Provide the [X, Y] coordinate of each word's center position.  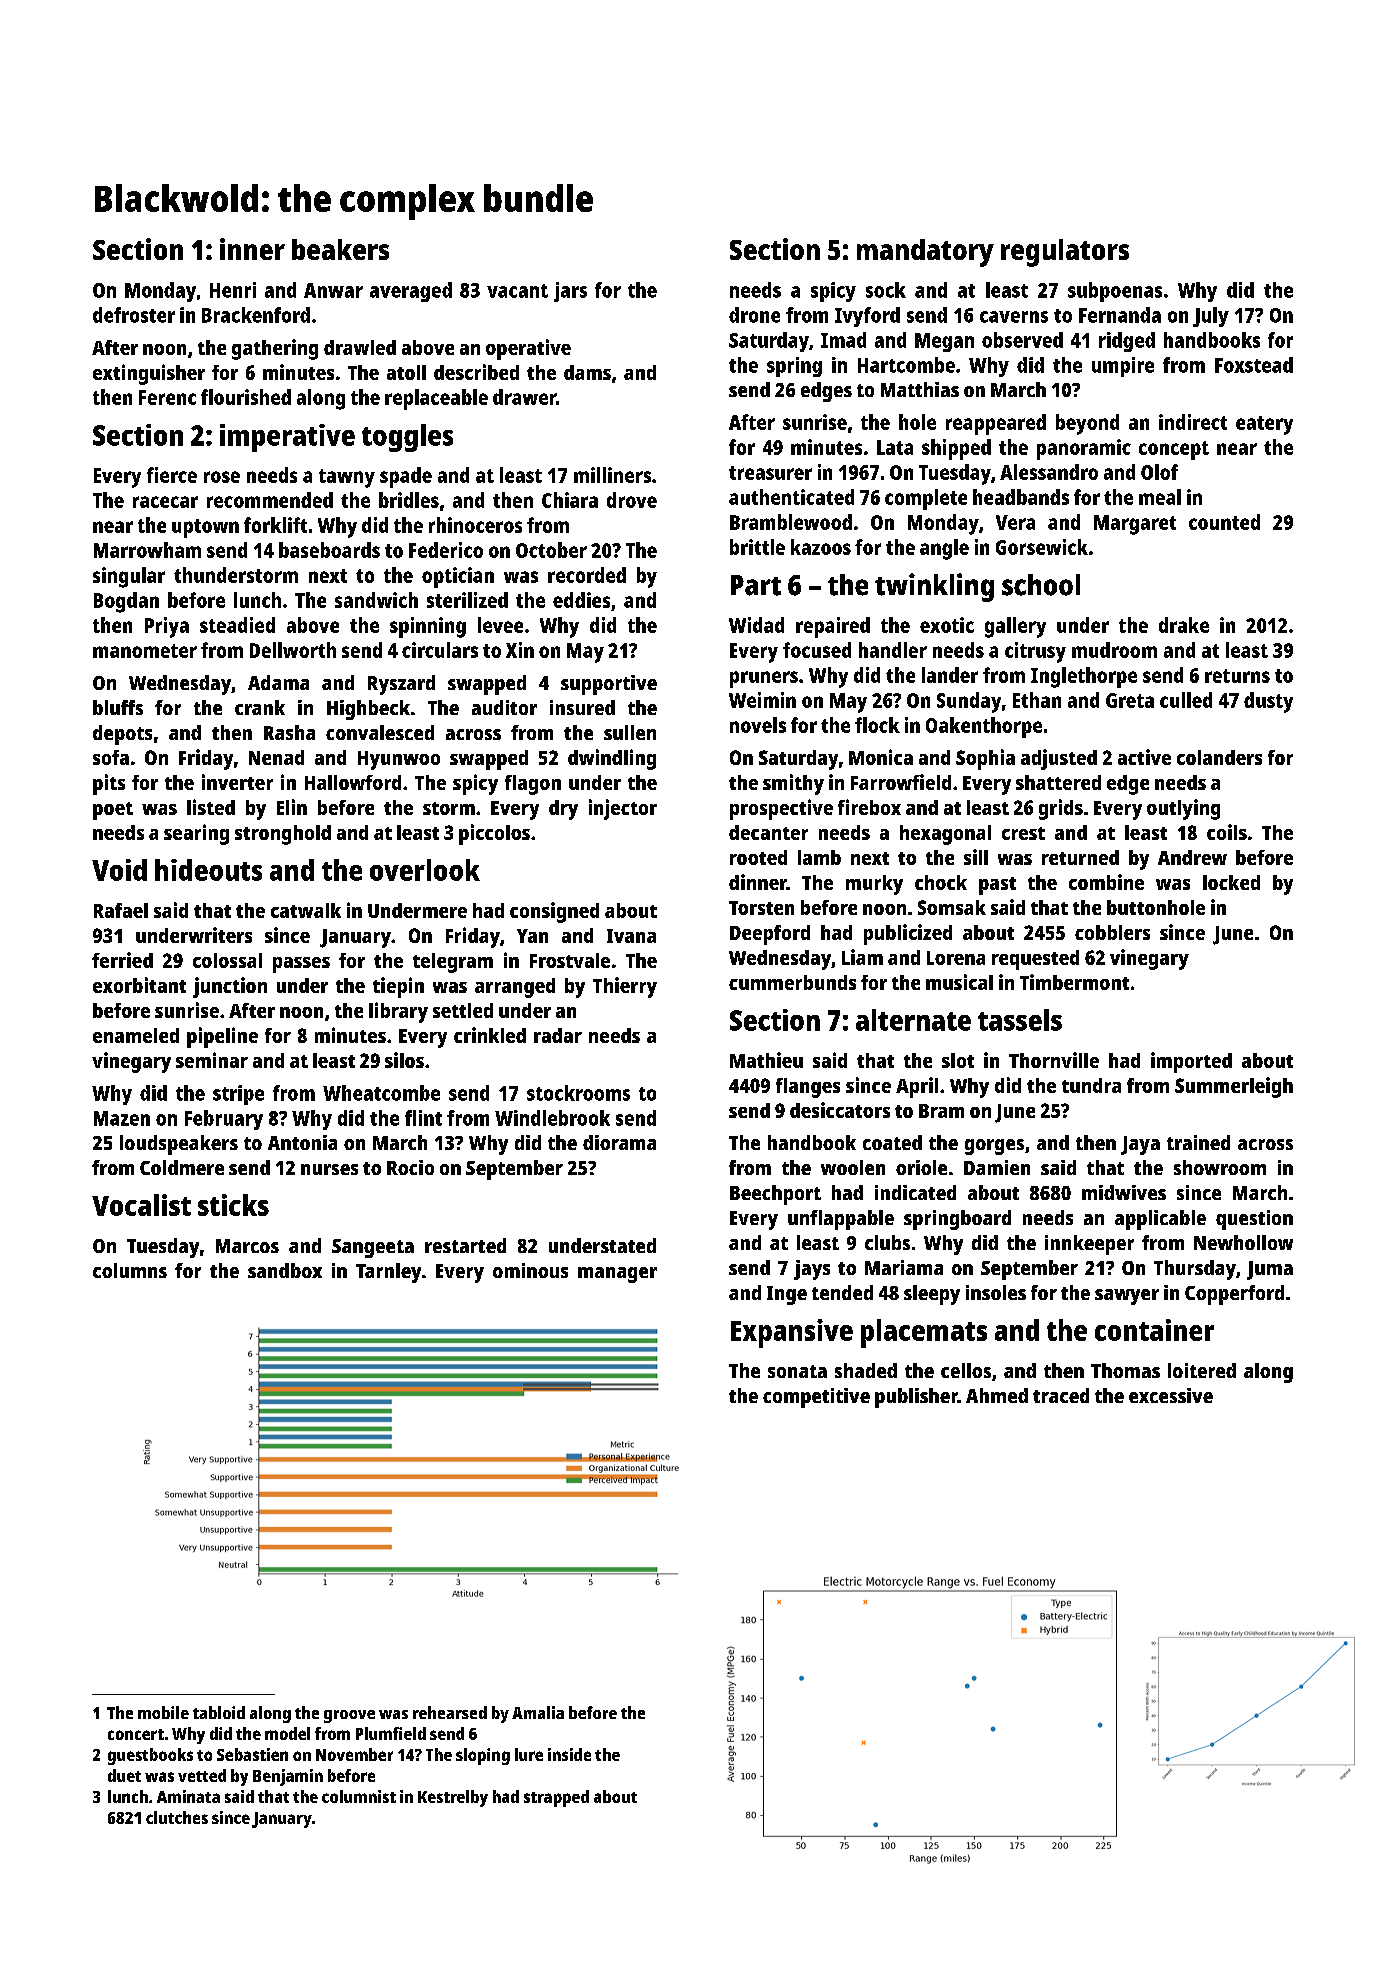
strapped [556, 1798]
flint [423, 1118]
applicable [1160, 1220]
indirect [1193, 422]
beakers [340, 249]
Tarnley [388, 1273]
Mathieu [766, 1060]
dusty [1268, 702]
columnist [359, 1796]
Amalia [538, 1712]
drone [754, 315]
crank [260, 707]
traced [1061, 1395]
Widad [756, 625]
